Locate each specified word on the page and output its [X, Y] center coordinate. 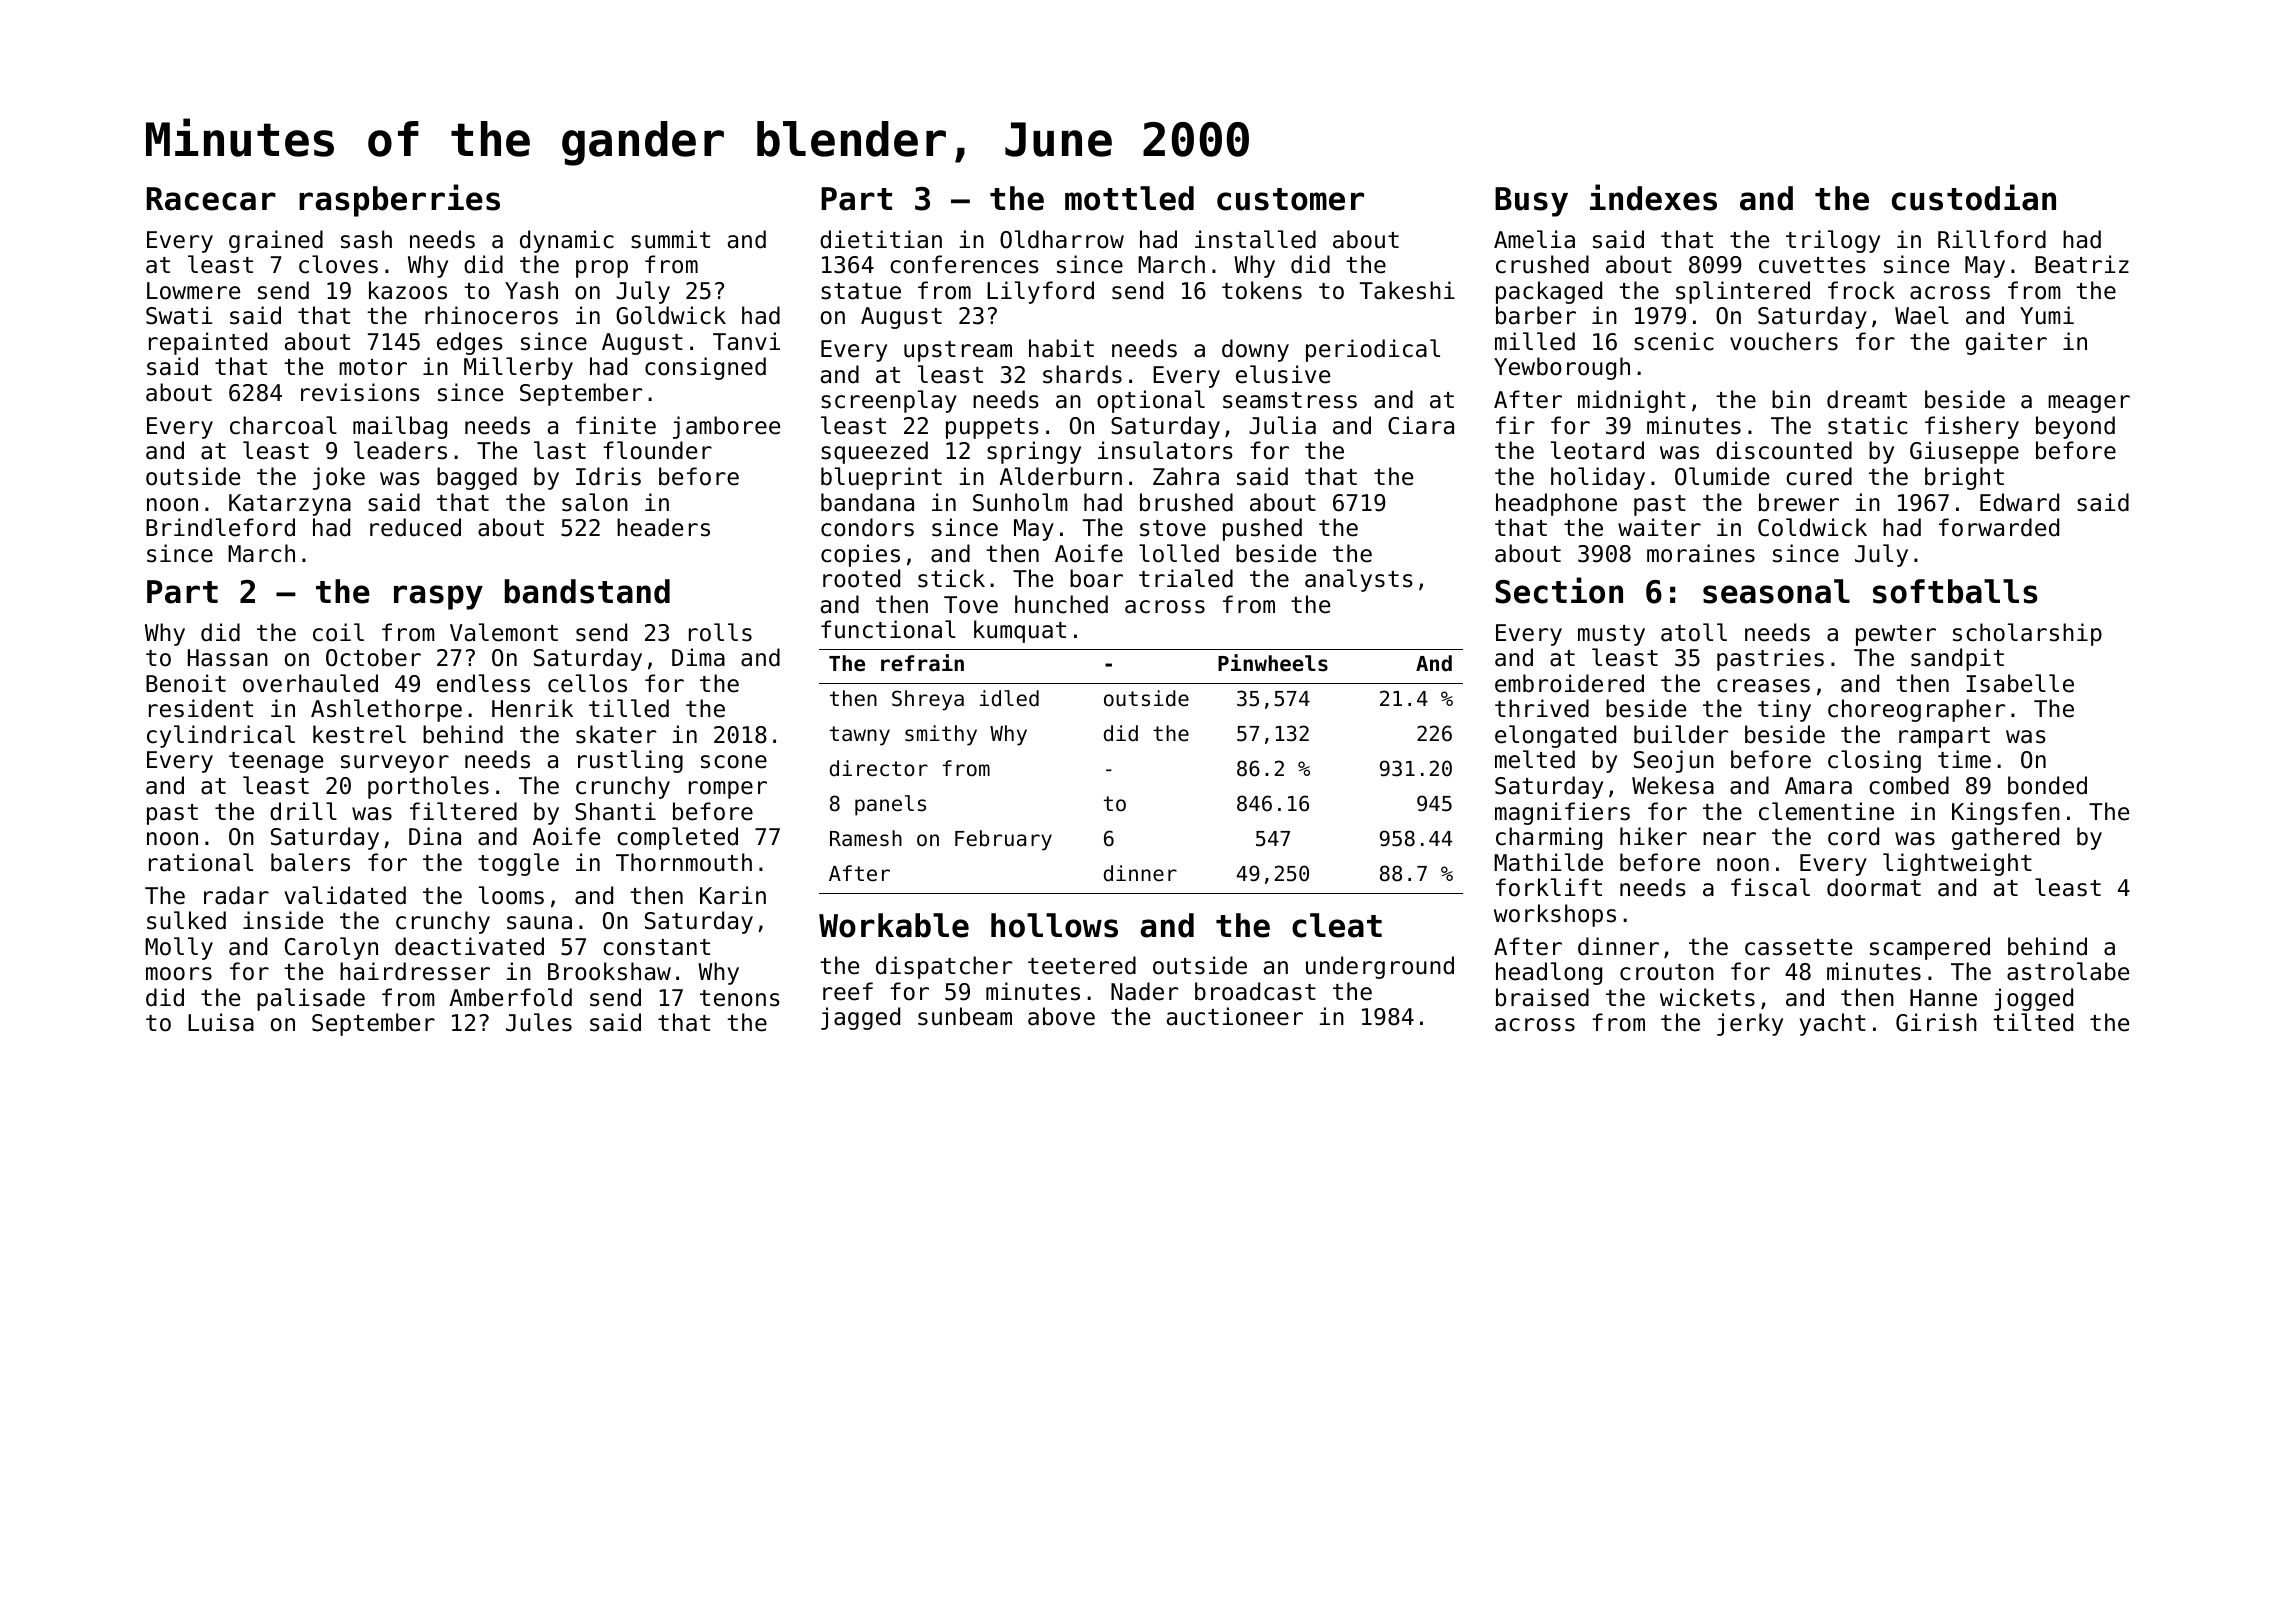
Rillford [1992, 239]
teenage [276, 762]
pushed [1262, 529]
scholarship [2027, 634]
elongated [1555, 736]
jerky [1750, 1024]
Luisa [221, 1022]
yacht [1832, 1024]
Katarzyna [290, 505]
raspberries [399, 200]
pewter [1896, 635]
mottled [1129, 198]
